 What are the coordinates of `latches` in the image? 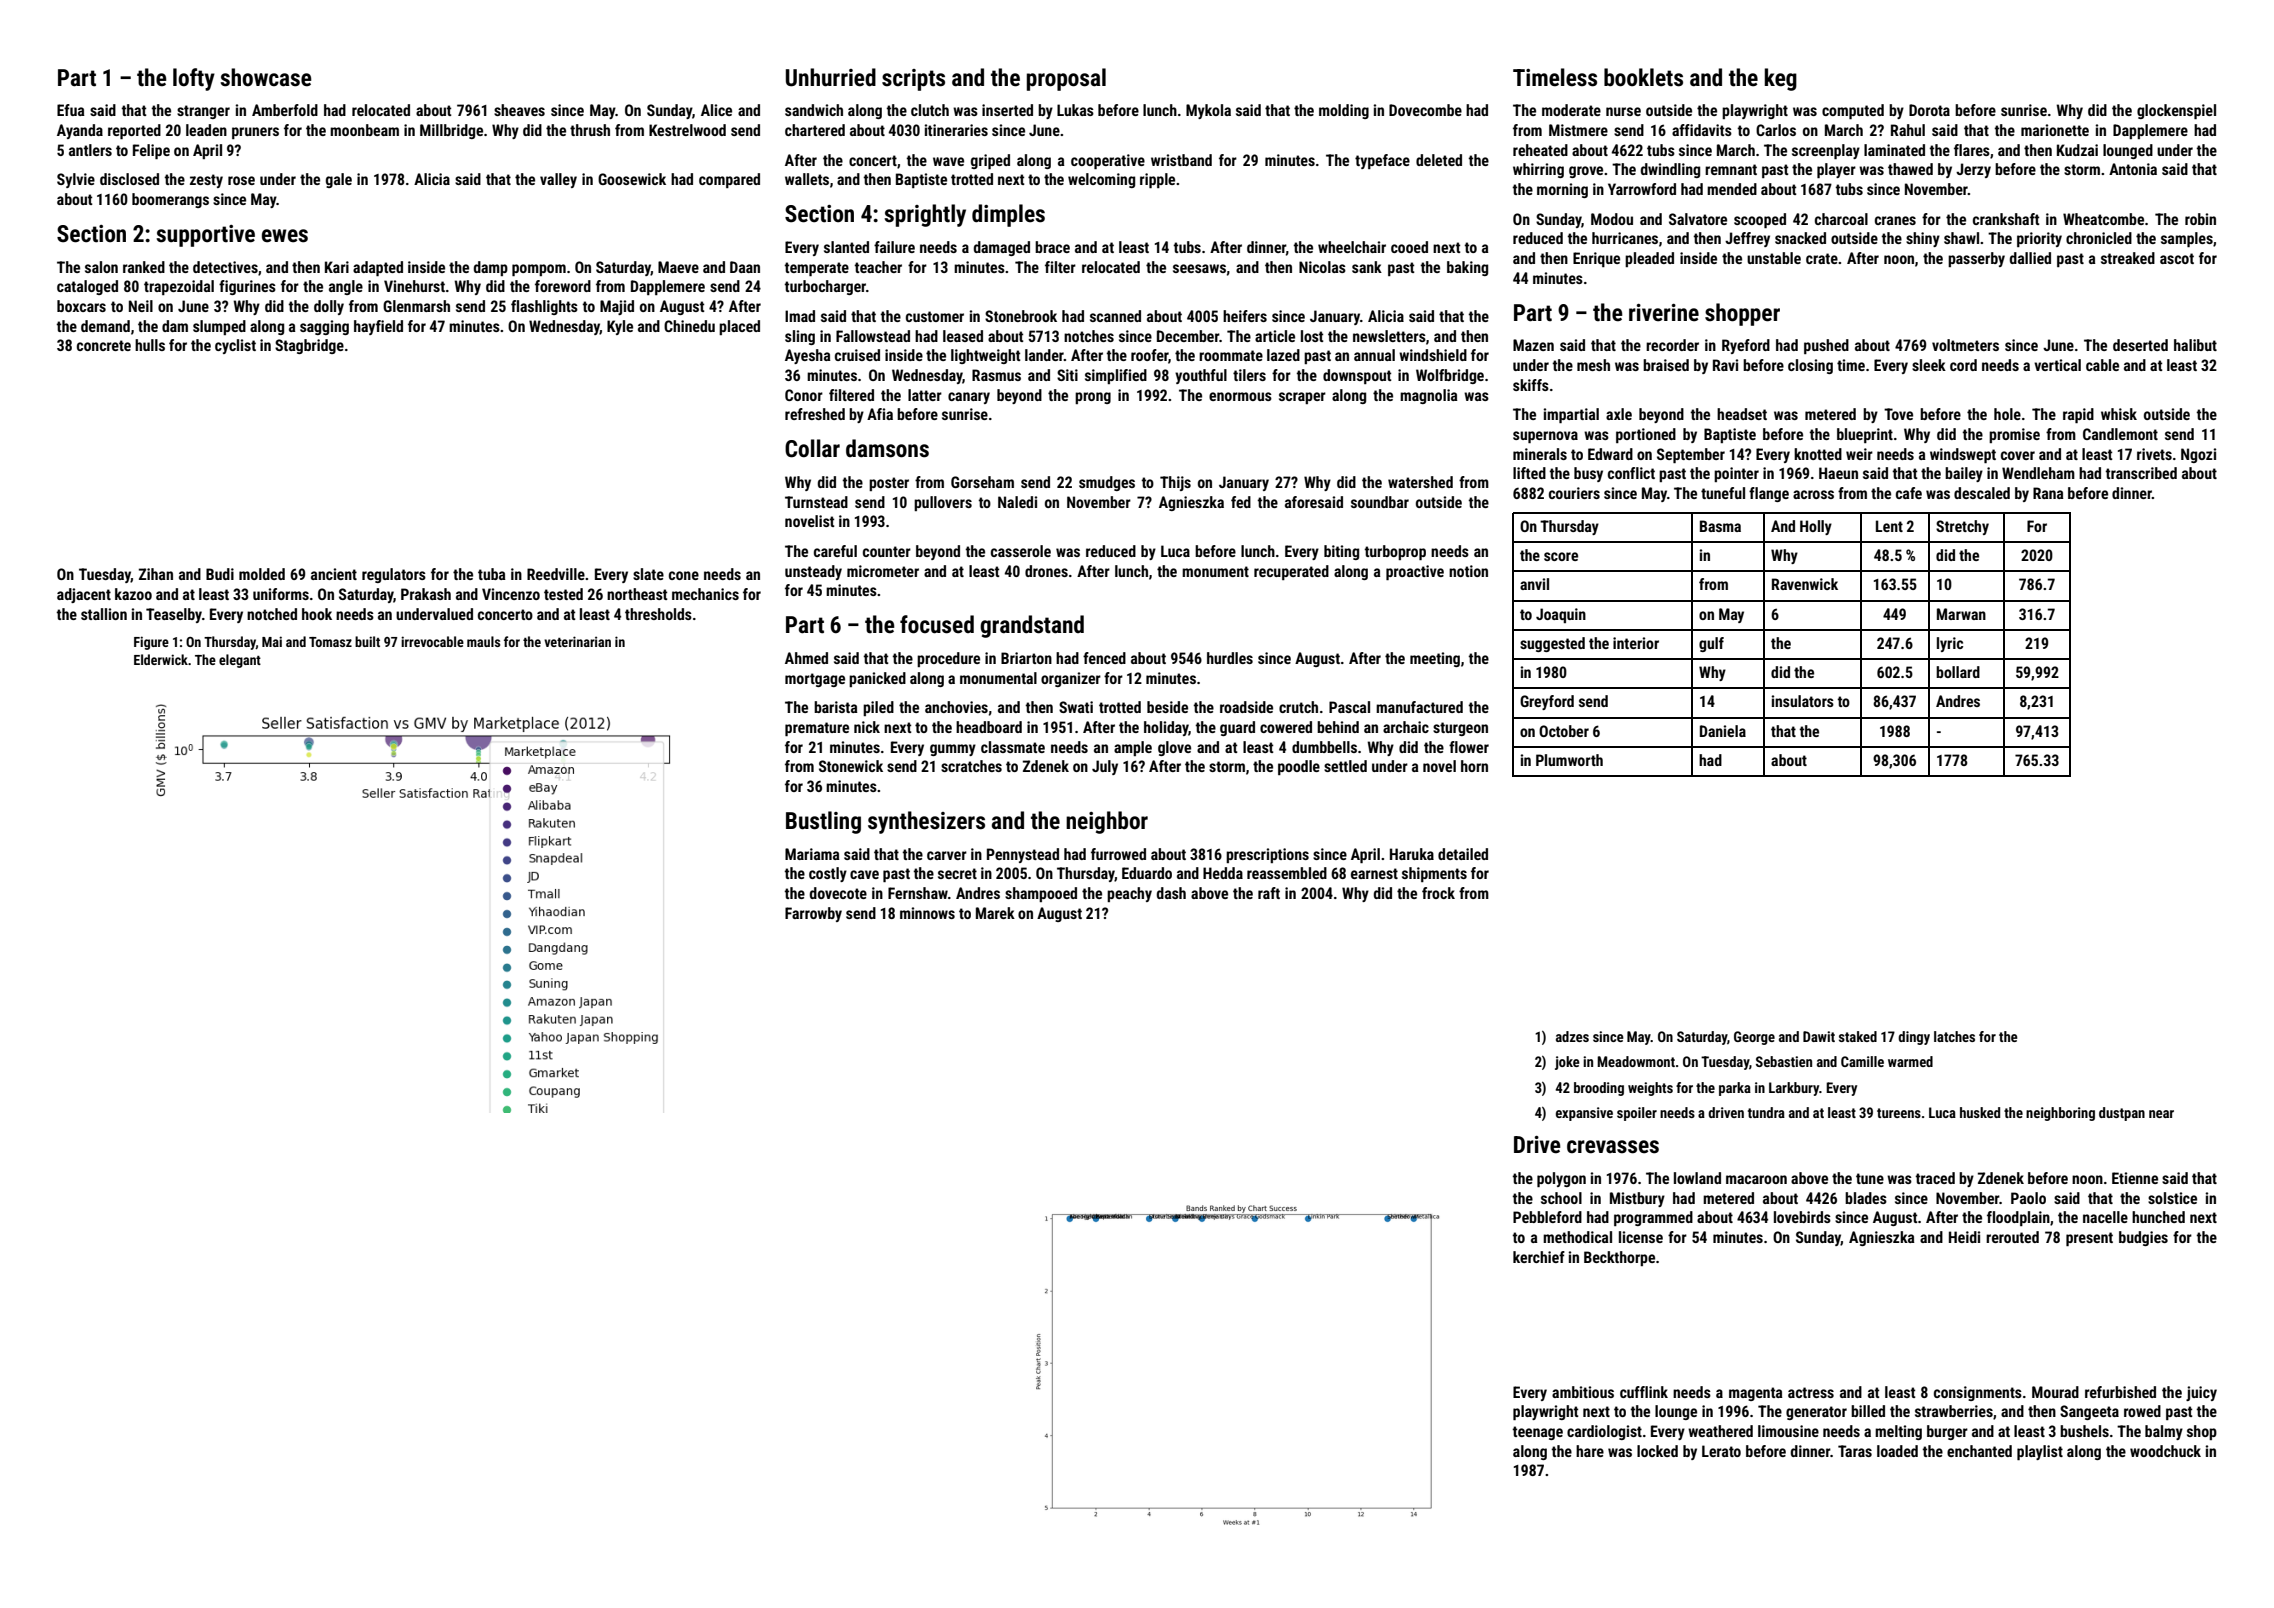 It's located at (1954, 1036).
